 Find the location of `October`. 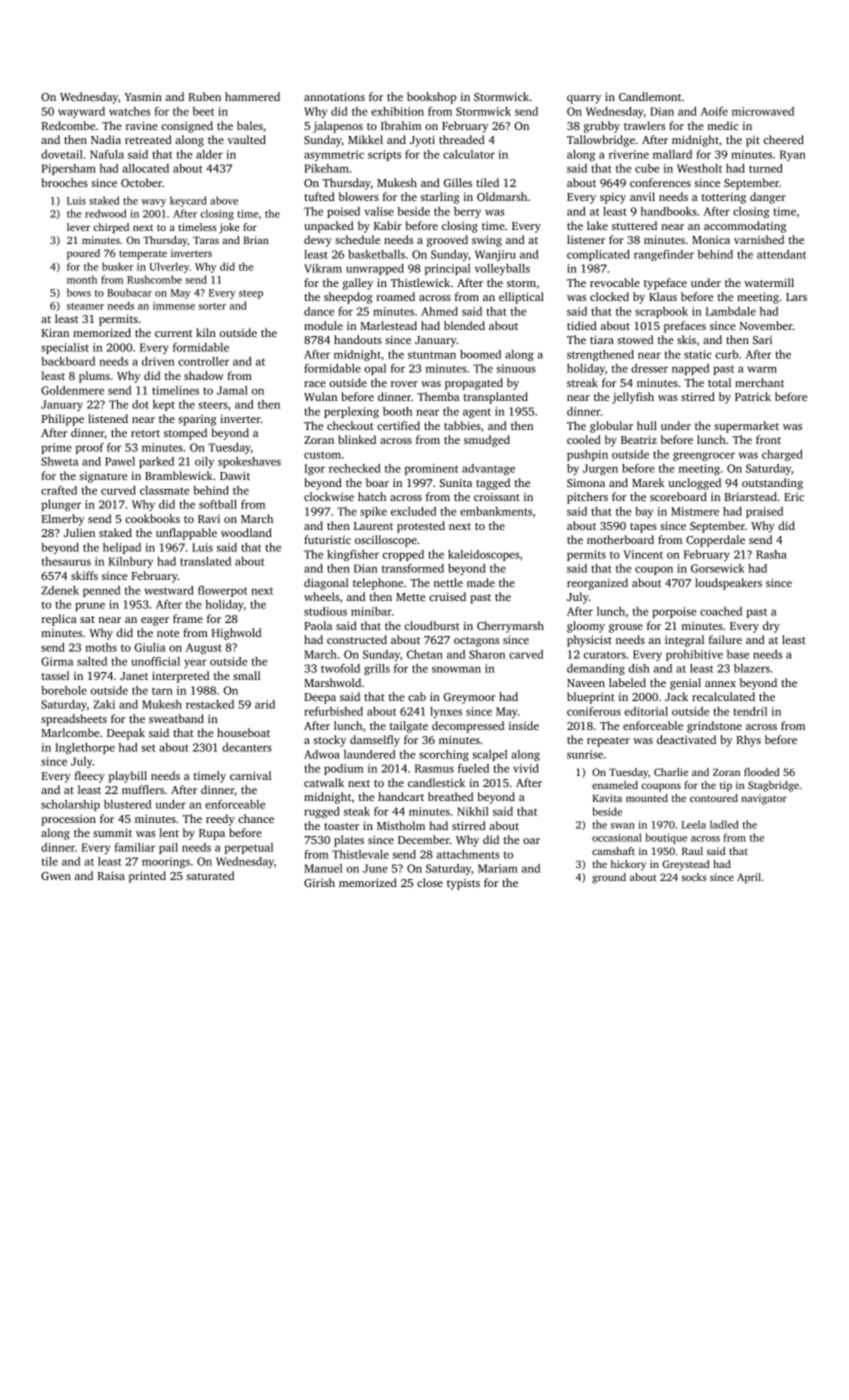

October is located at coordinates (141, 182).
